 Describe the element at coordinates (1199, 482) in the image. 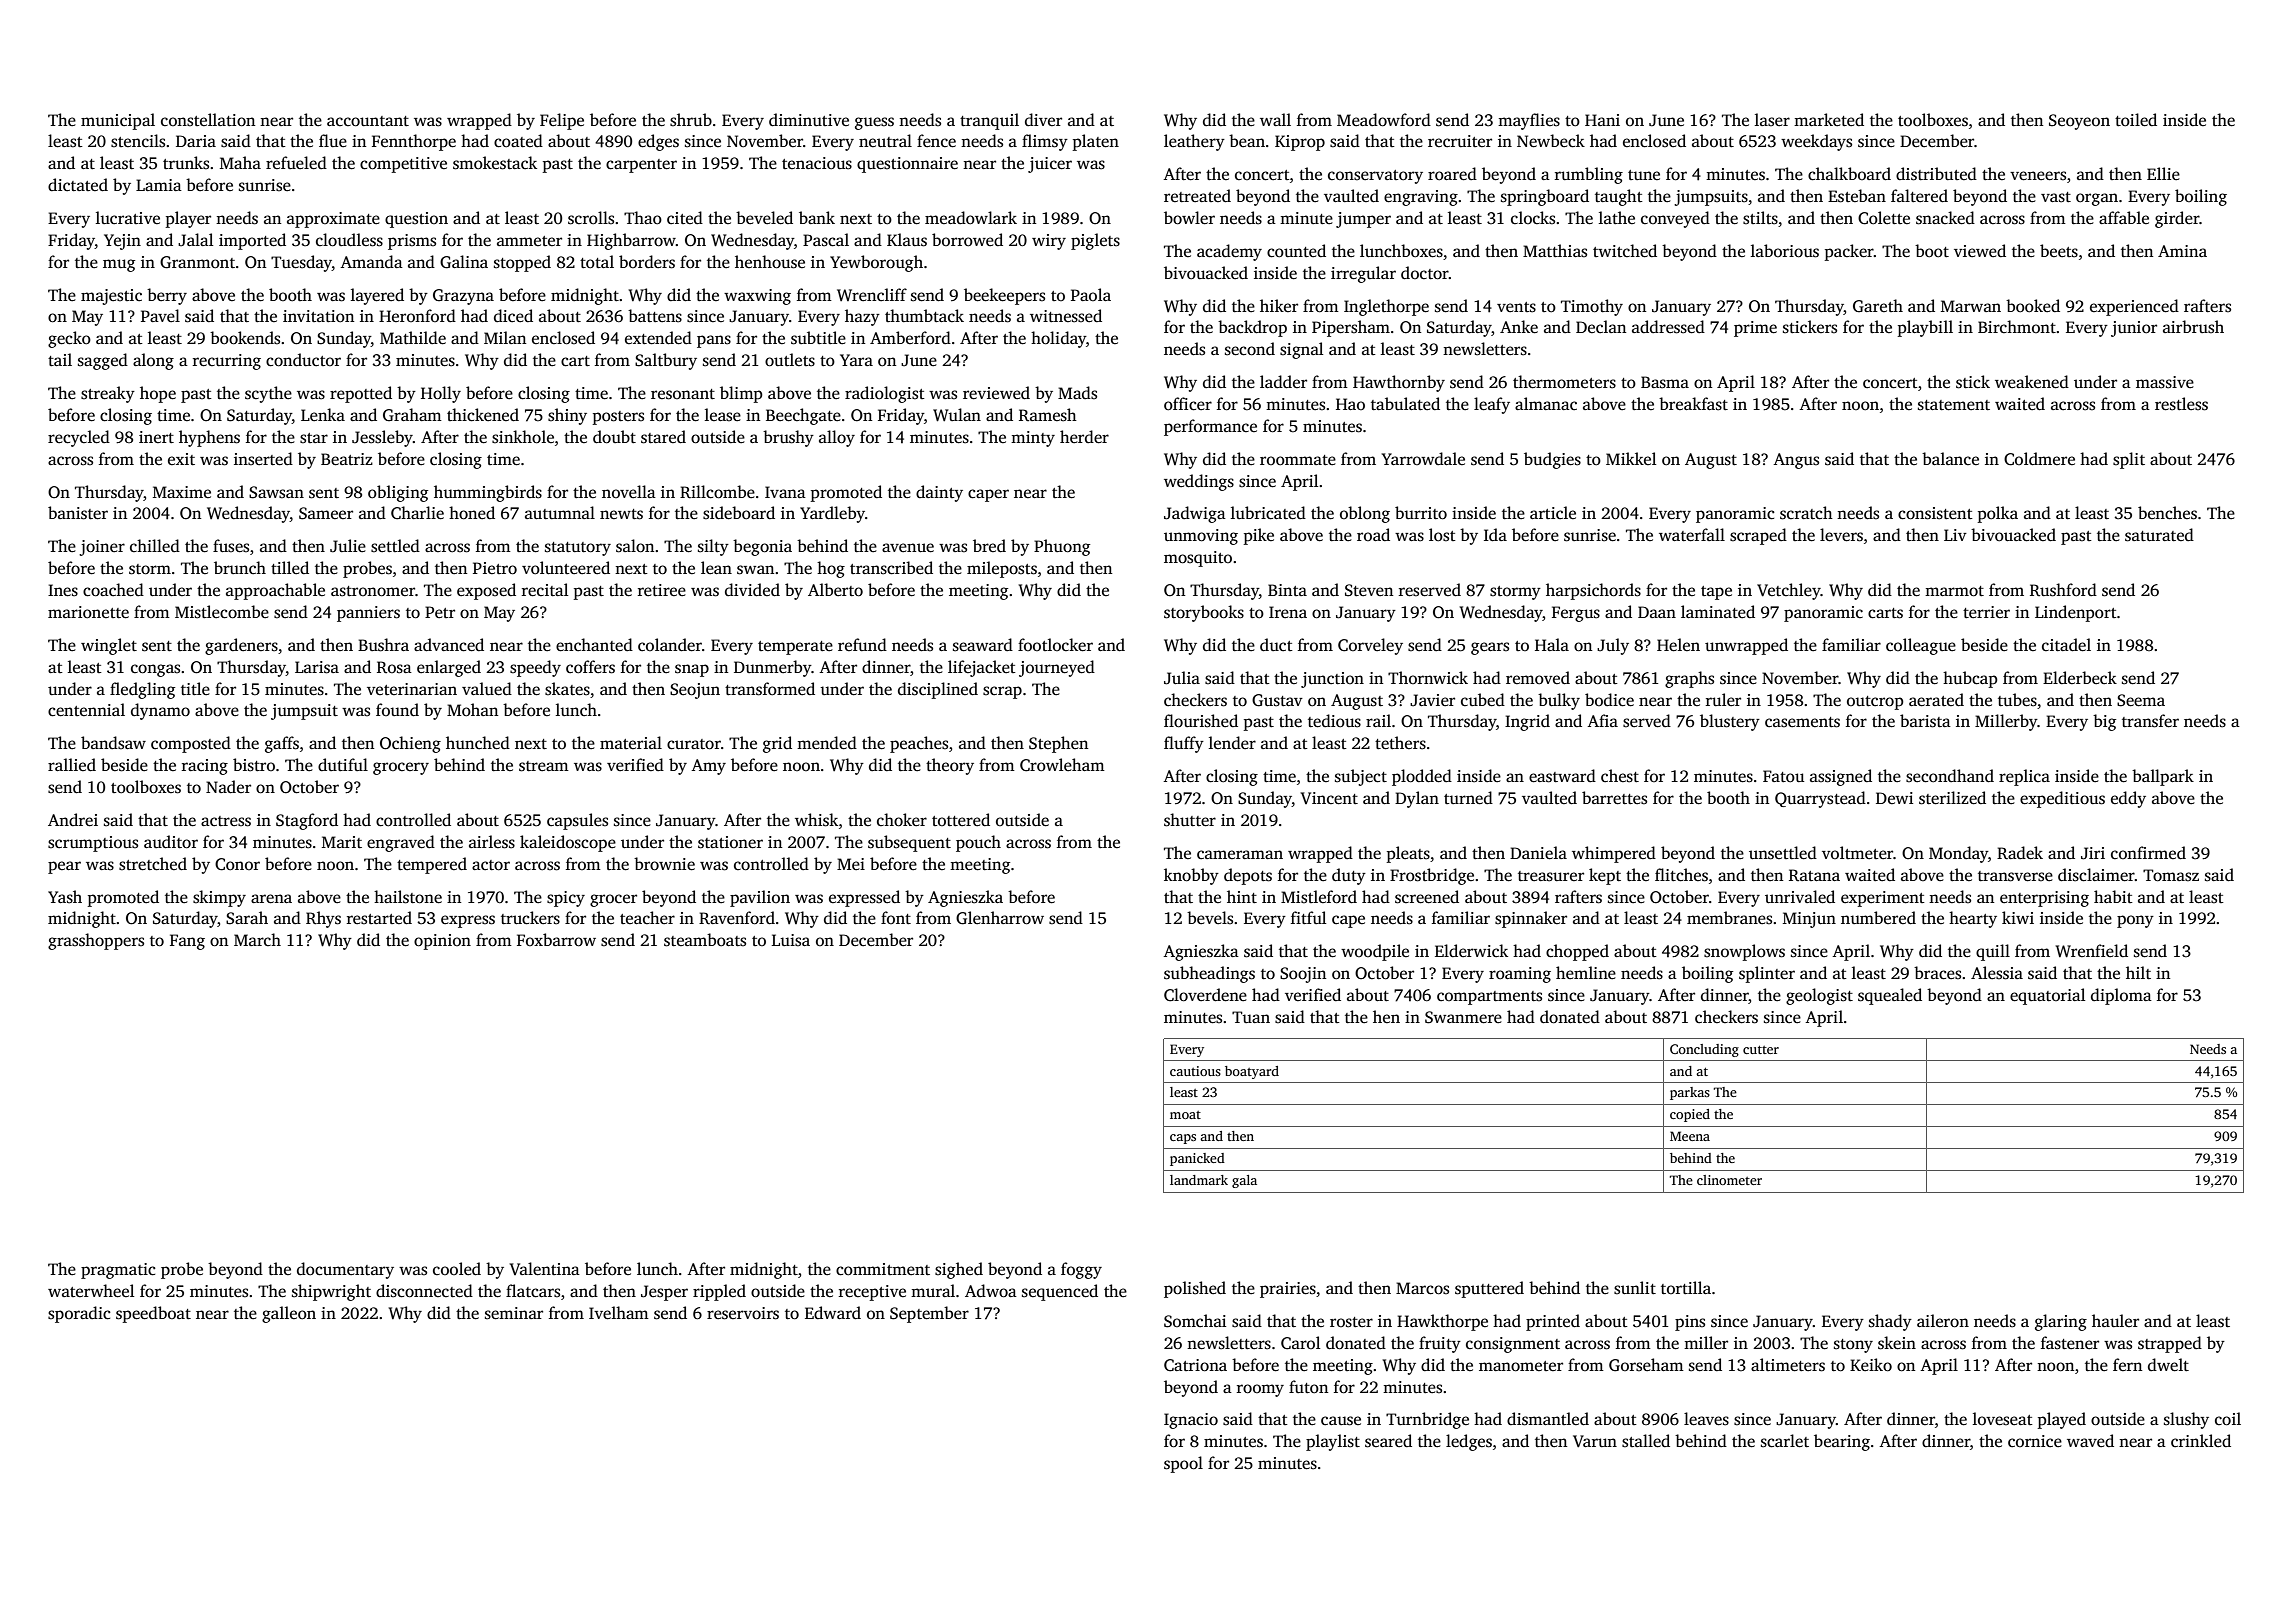

I see `weddings` at that location.
